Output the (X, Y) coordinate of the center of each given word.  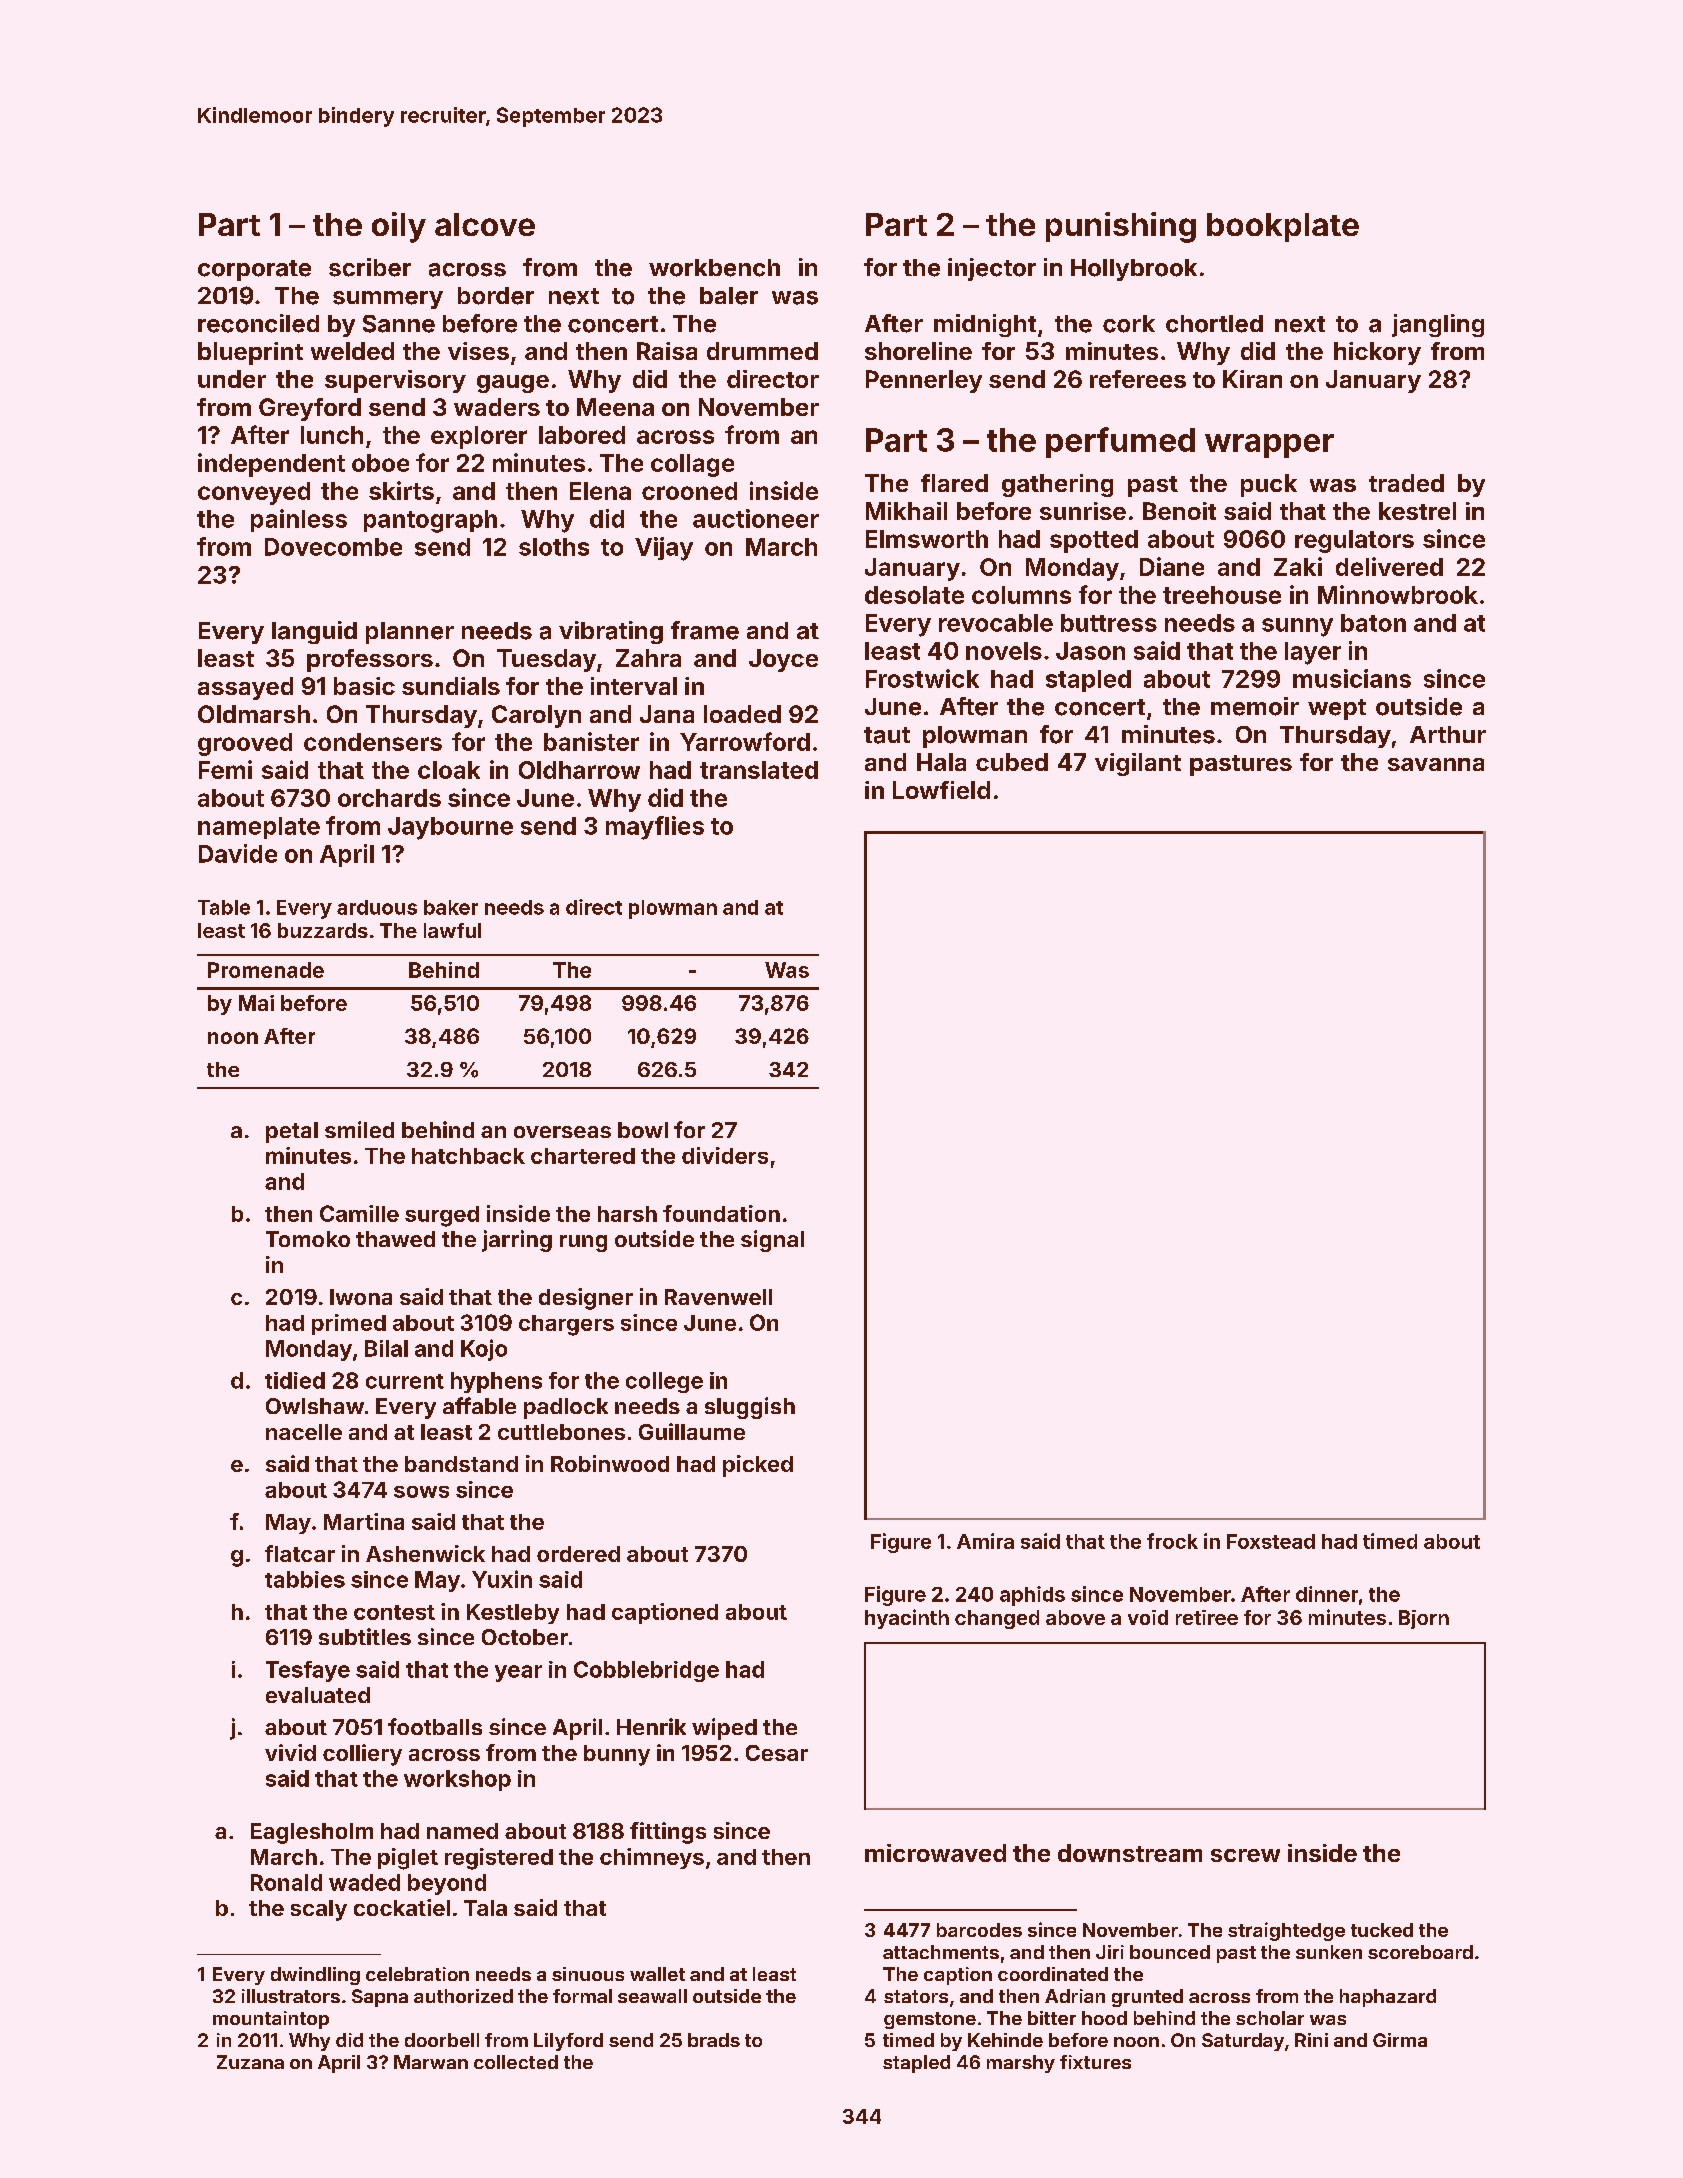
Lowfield (941, 790)
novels (1004, 651)
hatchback (468, 1156)
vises (478, 351)
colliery (362, 1755)
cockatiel (402, 1907)
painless (299, 520)
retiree (1207, 1617)
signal (772, 1241)
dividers (725, 1155)
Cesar (777, 1753)
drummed (762, 351)
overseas (562, 1132)
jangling (1438, 325)
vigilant (1138, 764)
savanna (1436, 764)
